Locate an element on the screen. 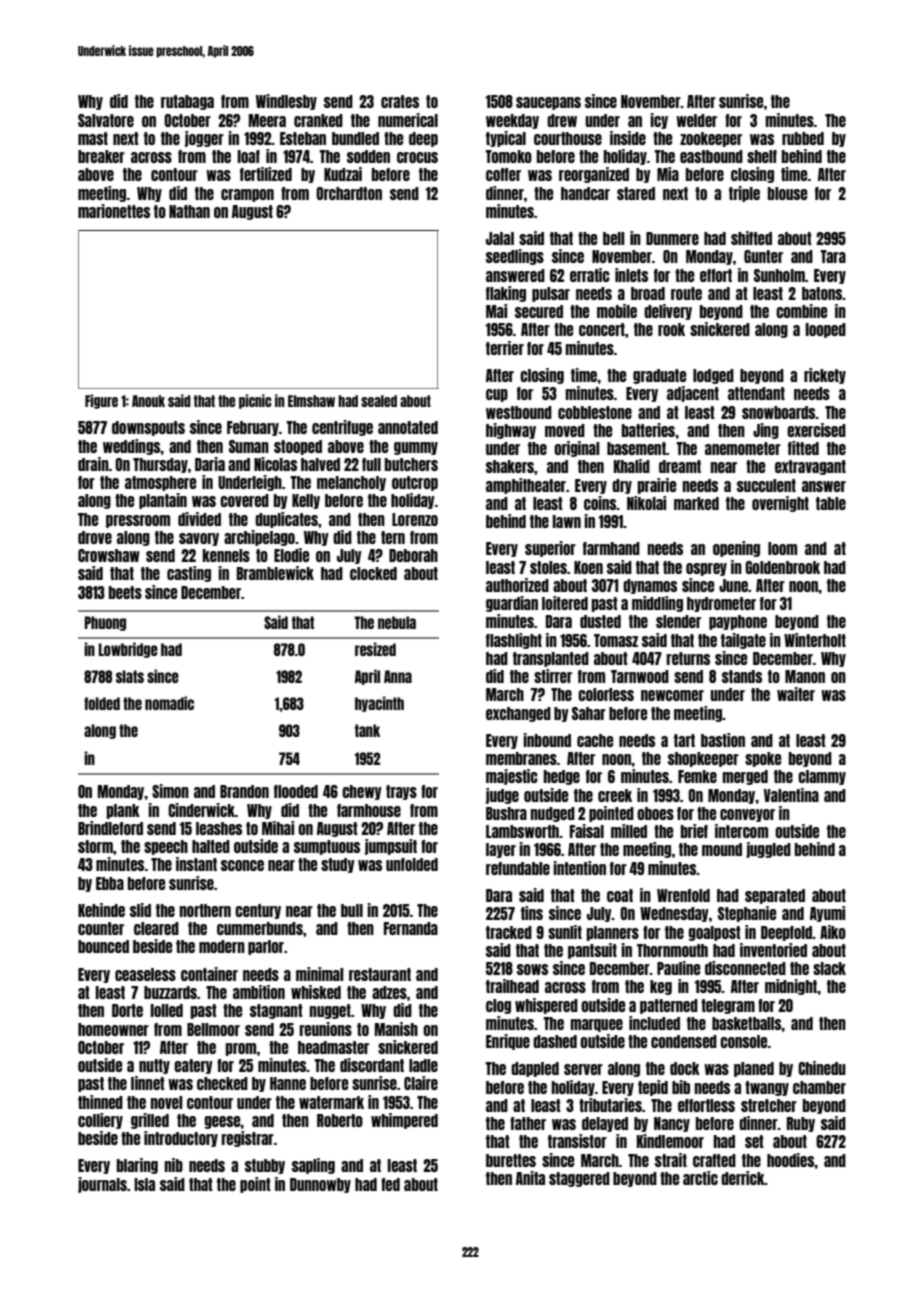 The image size is (924, 1314). arctic is located at coordinates (700, 1178).
